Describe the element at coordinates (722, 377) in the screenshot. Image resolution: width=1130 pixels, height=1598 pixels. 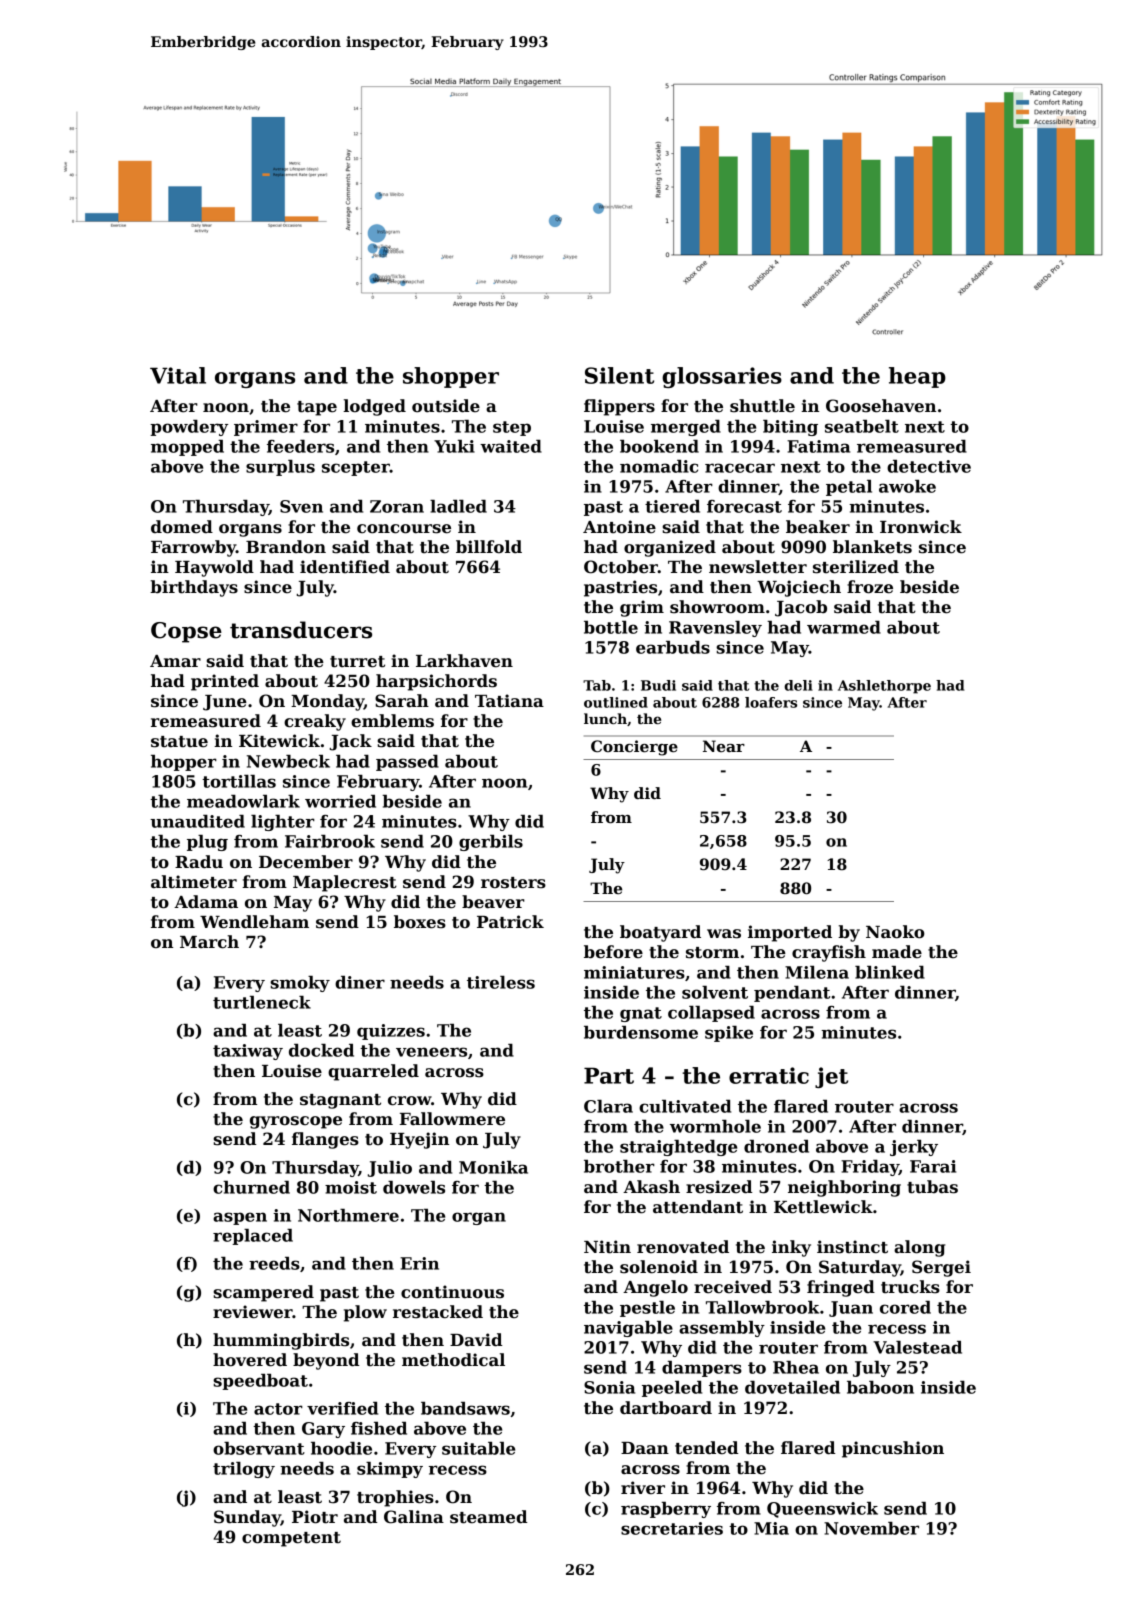
I see `glossaries` at that location.
